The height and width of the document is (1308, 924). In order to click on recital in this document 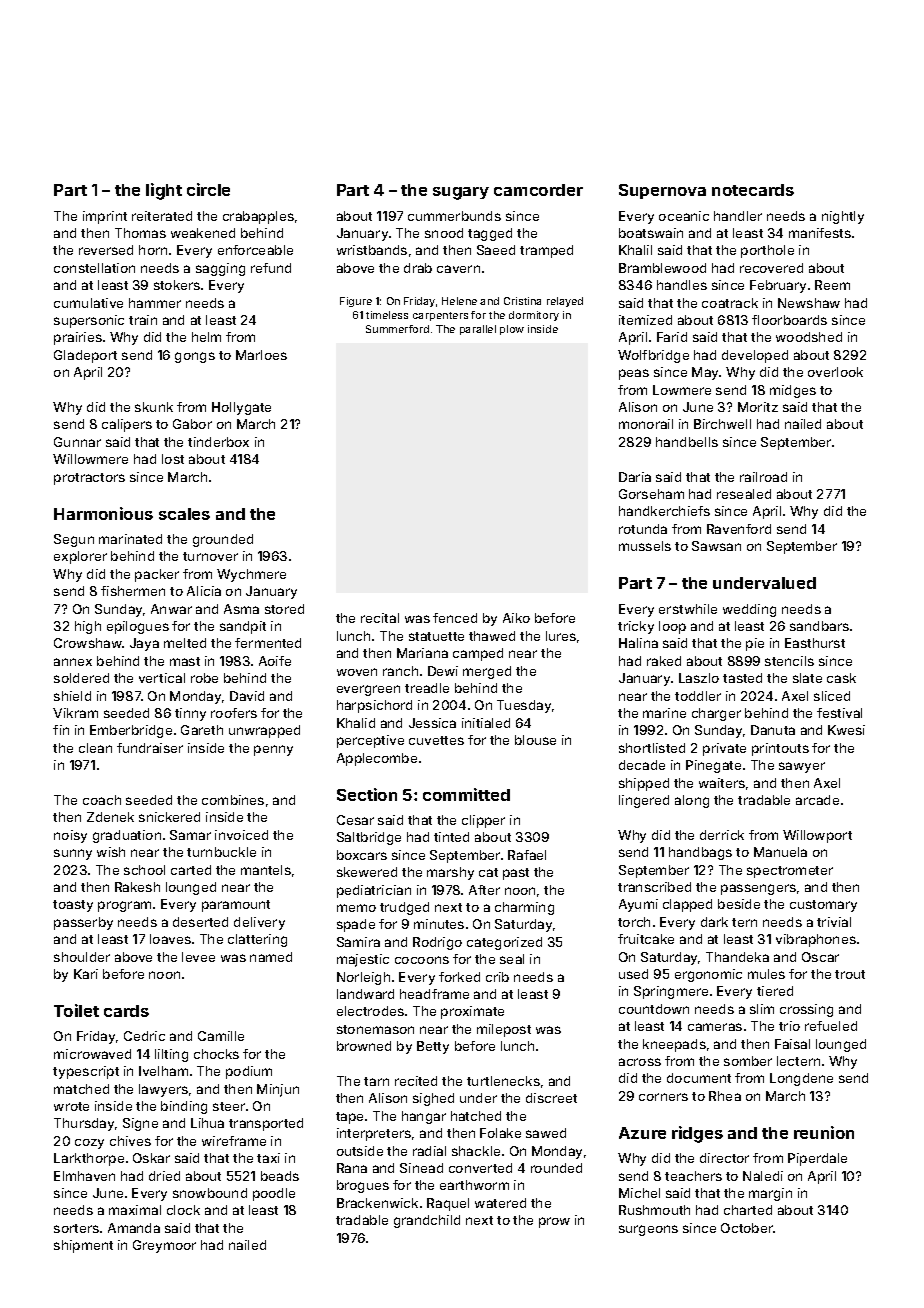, I will do `click(380, 618)`.
